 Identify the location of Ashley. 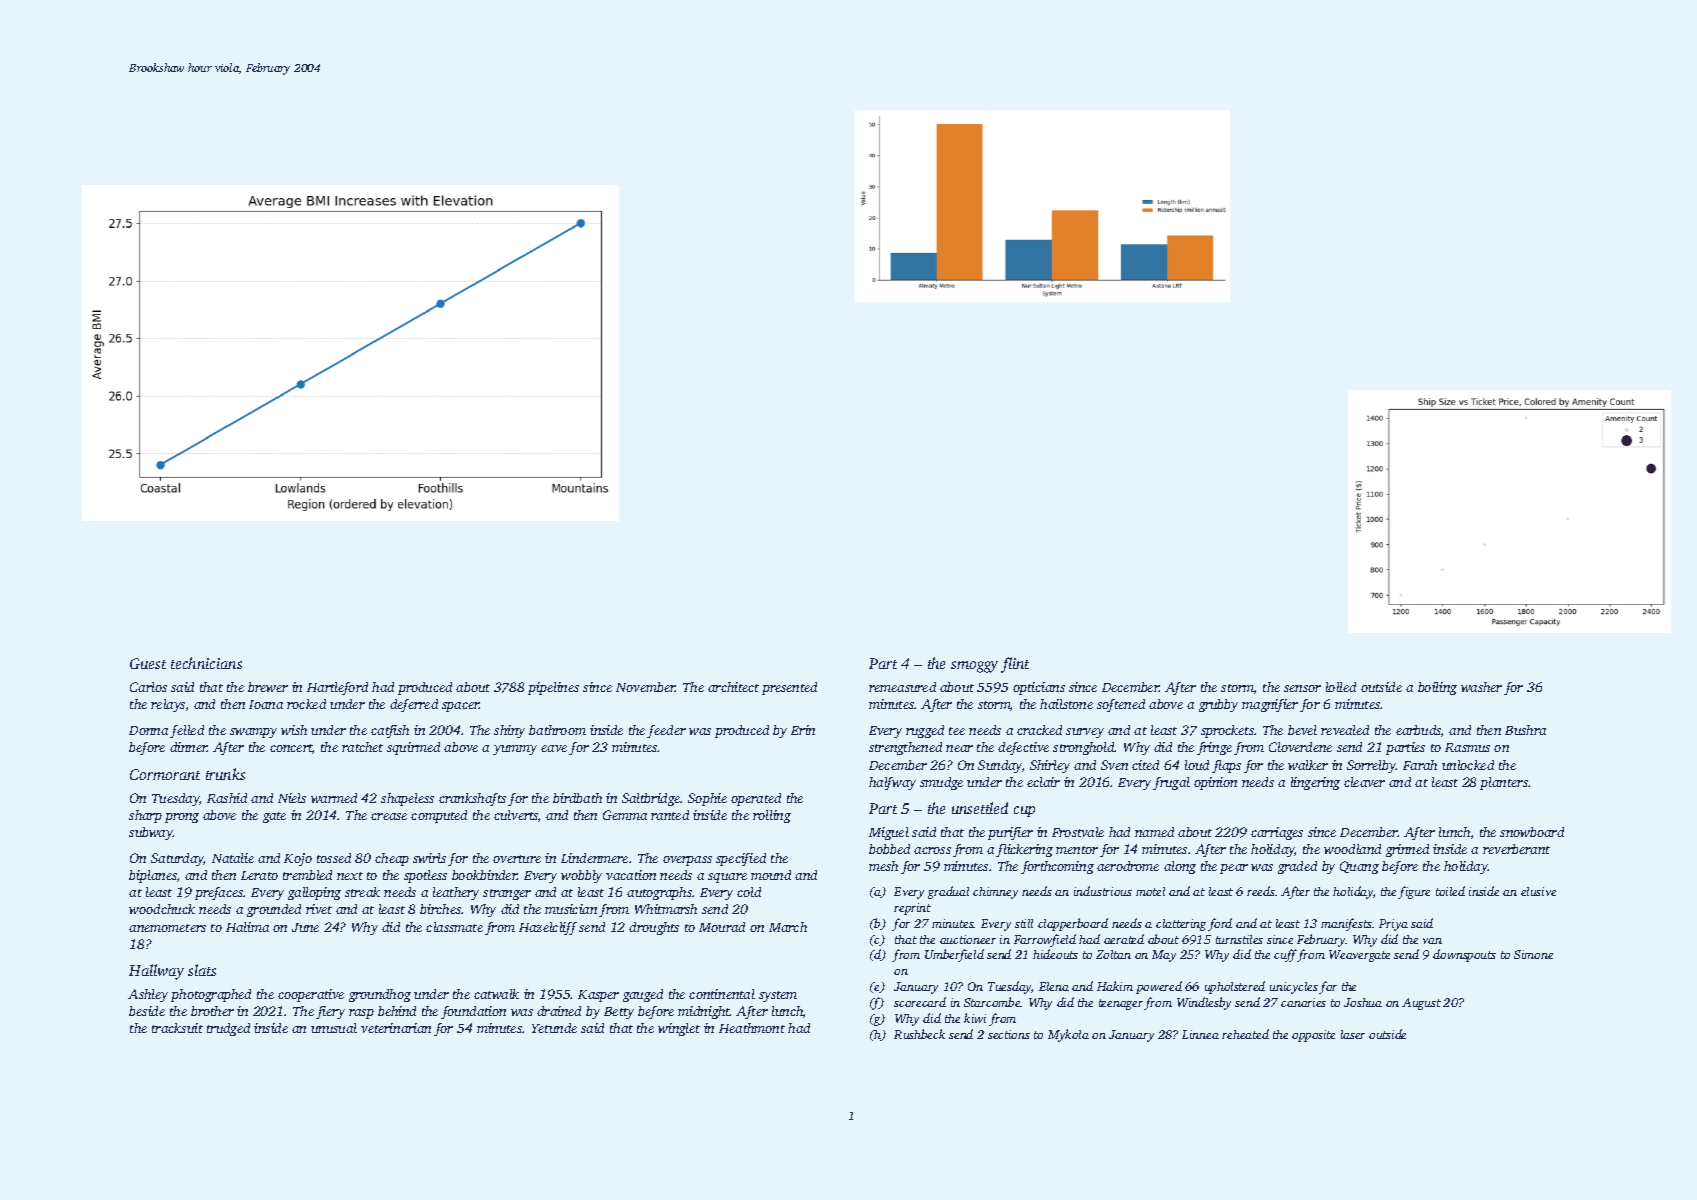
(148, 995).
